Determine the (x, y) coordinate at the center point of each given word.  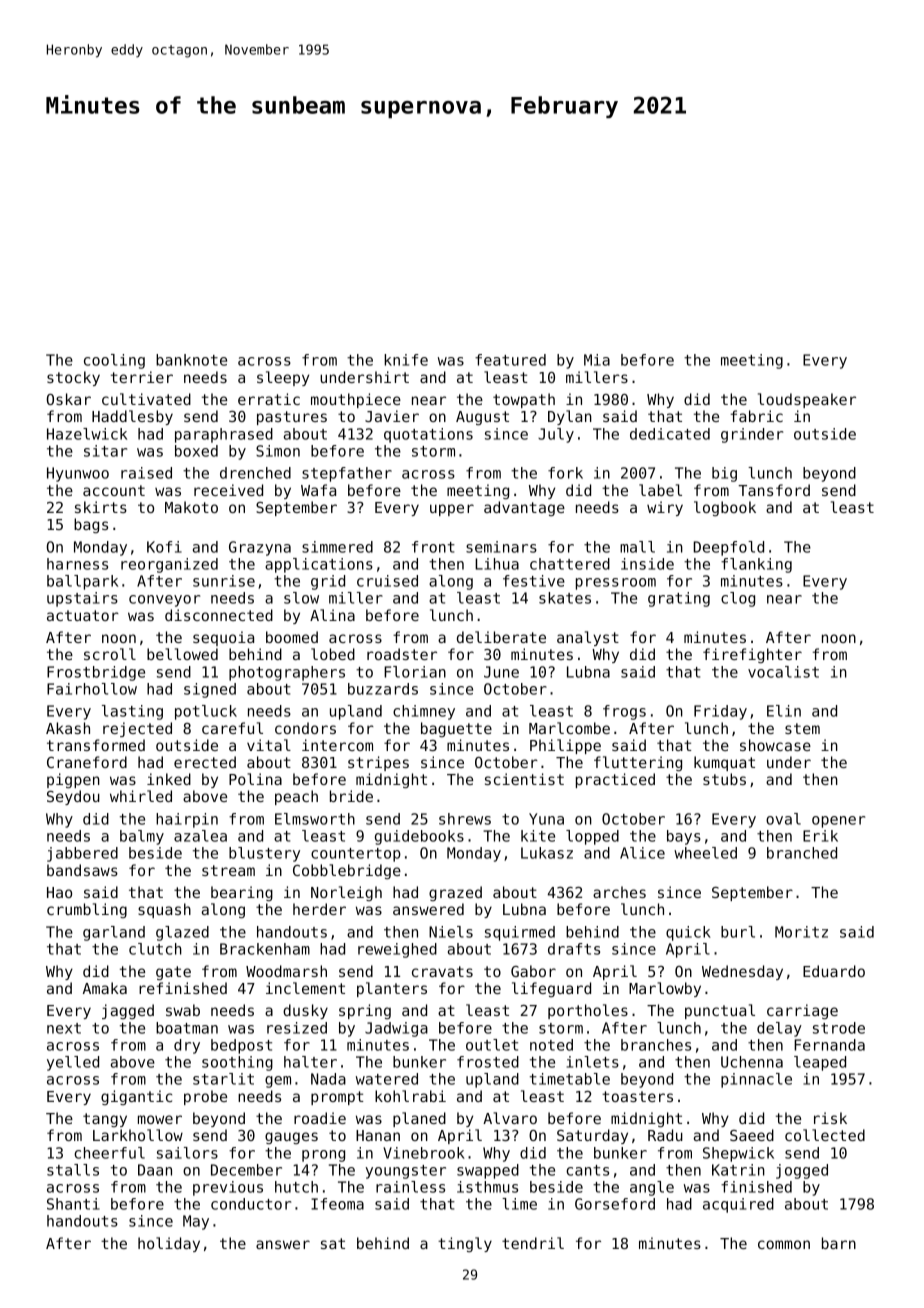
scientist (524, 779)
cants (587, 1170)
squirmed (520, 933)
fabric (757, 416)
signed (210, 690)
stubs (724, 779)
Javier (392, 416)
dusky (305, 1011)
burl (738, 932)
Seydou (73, 797)
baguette (456, 729)
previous (228, 1188)
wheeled (705, 853)
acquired (738, 1205)
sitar (105, 451)
